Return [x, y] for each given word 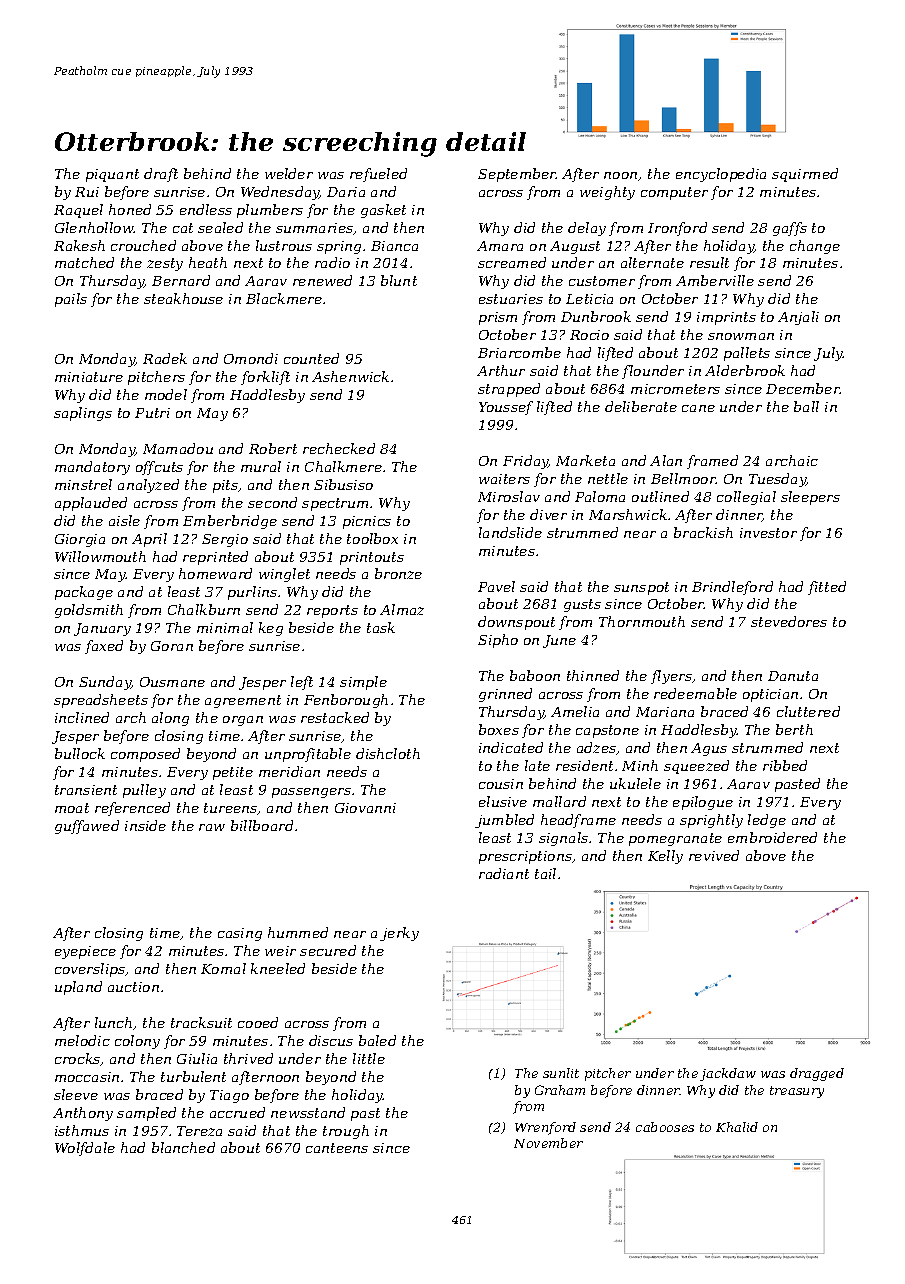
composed [145, 755]
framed [712, 462]
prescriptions [525, 857]
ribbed [785, 765]
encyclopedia [721, 175]
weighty [607, 193]
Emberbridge [230, 522]
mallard [559, 801]
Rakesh [79, 245]
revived [714, 855]
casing [240, 934]
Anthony [83, 1114]
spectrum [335, 504]
